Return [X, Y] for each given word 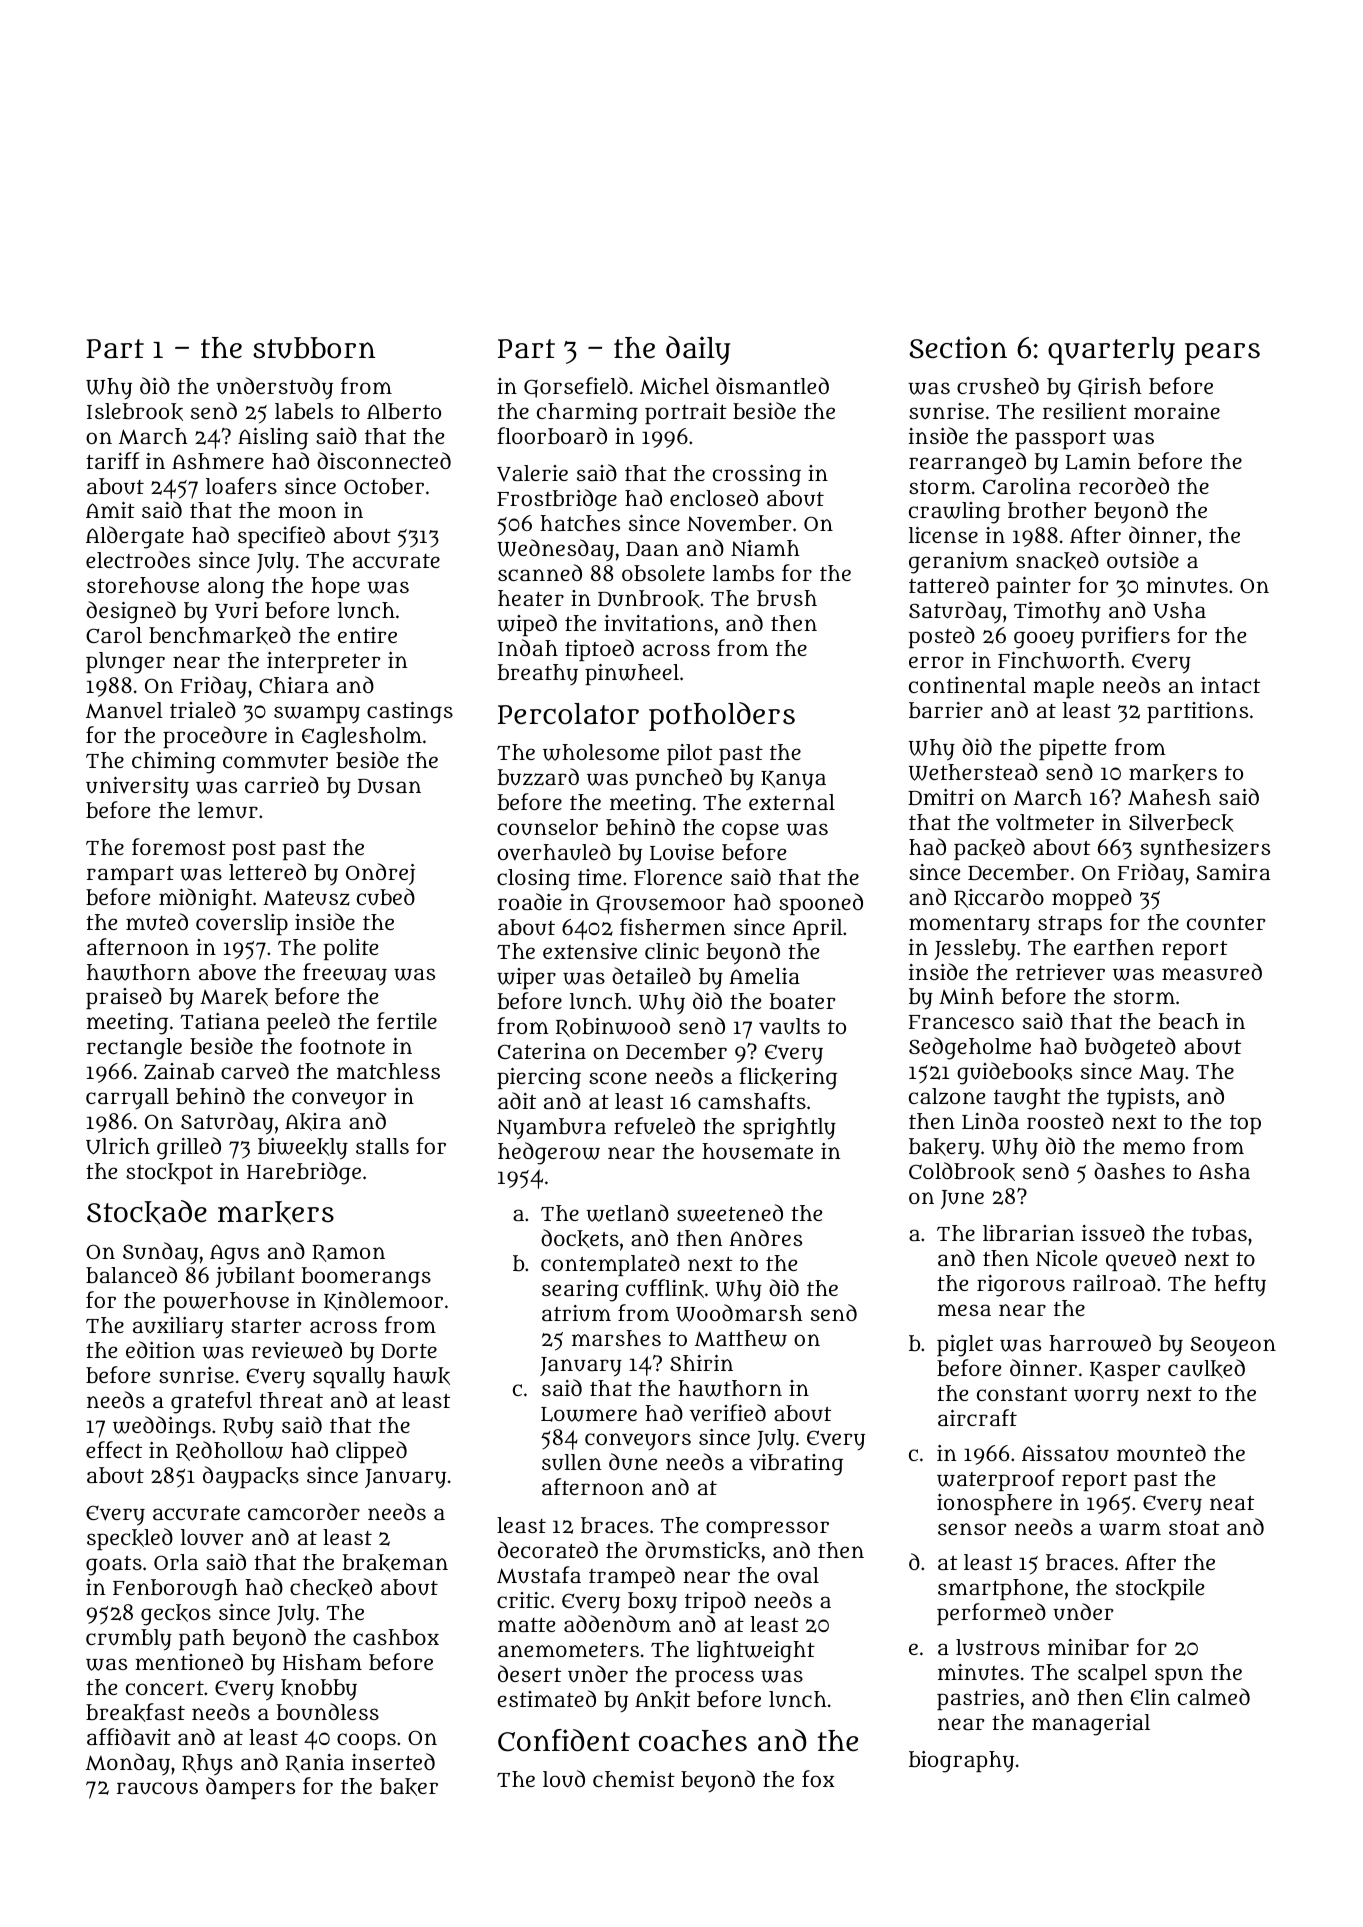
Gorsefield [576, 387]
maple [1063, 687]
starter [266, 1326]
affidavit [129, 1737]
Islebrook [135, 412]
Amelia [764, 976]
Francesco [961, 1022]
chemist [634, 1779]
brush [787, 598]
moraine [1177, 411]
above [227, 972]
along [236, 588]
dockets [580, 1238]
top [1245, 1124]
